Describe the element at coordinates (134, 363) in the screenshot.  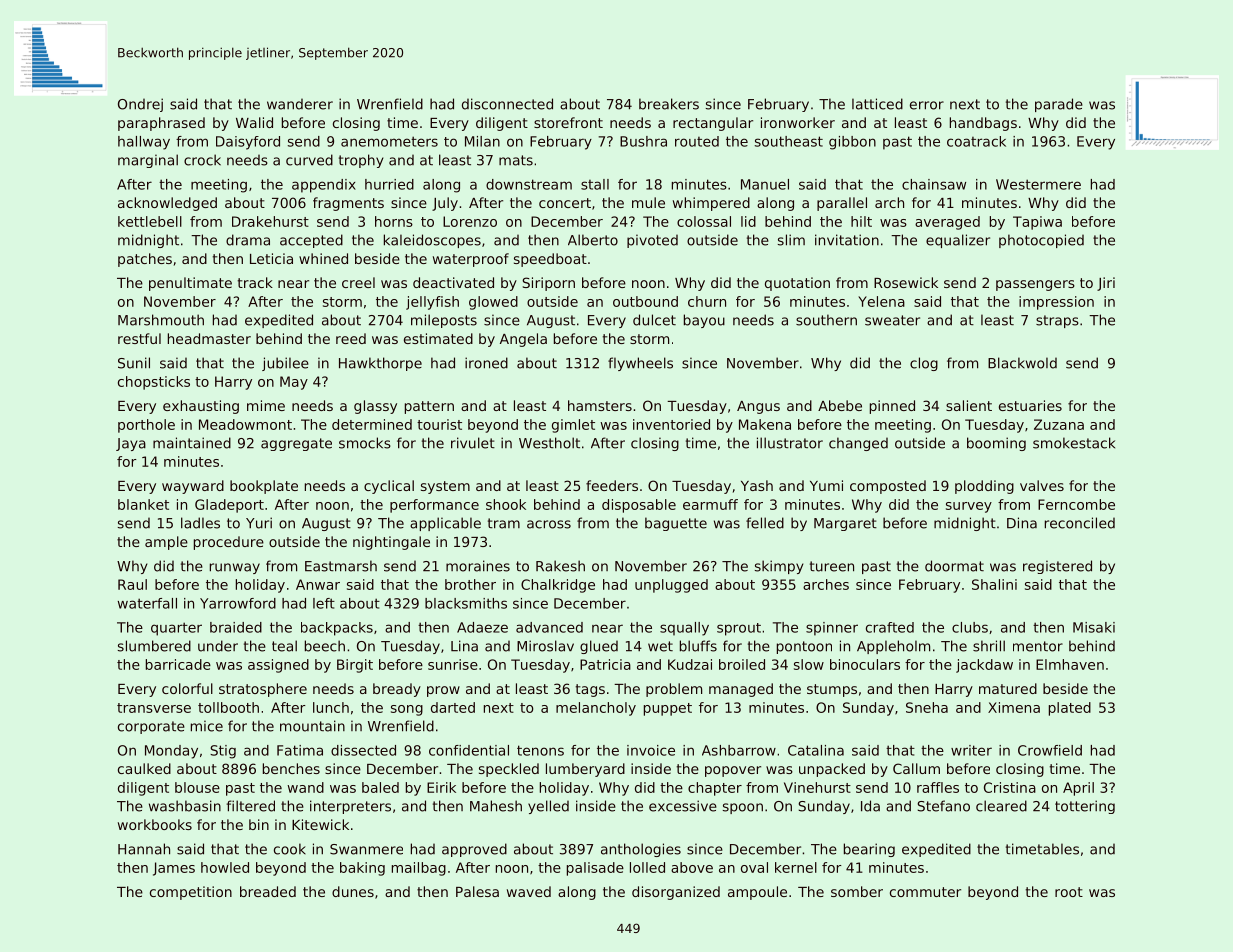
I see `Sunil` at that location.
